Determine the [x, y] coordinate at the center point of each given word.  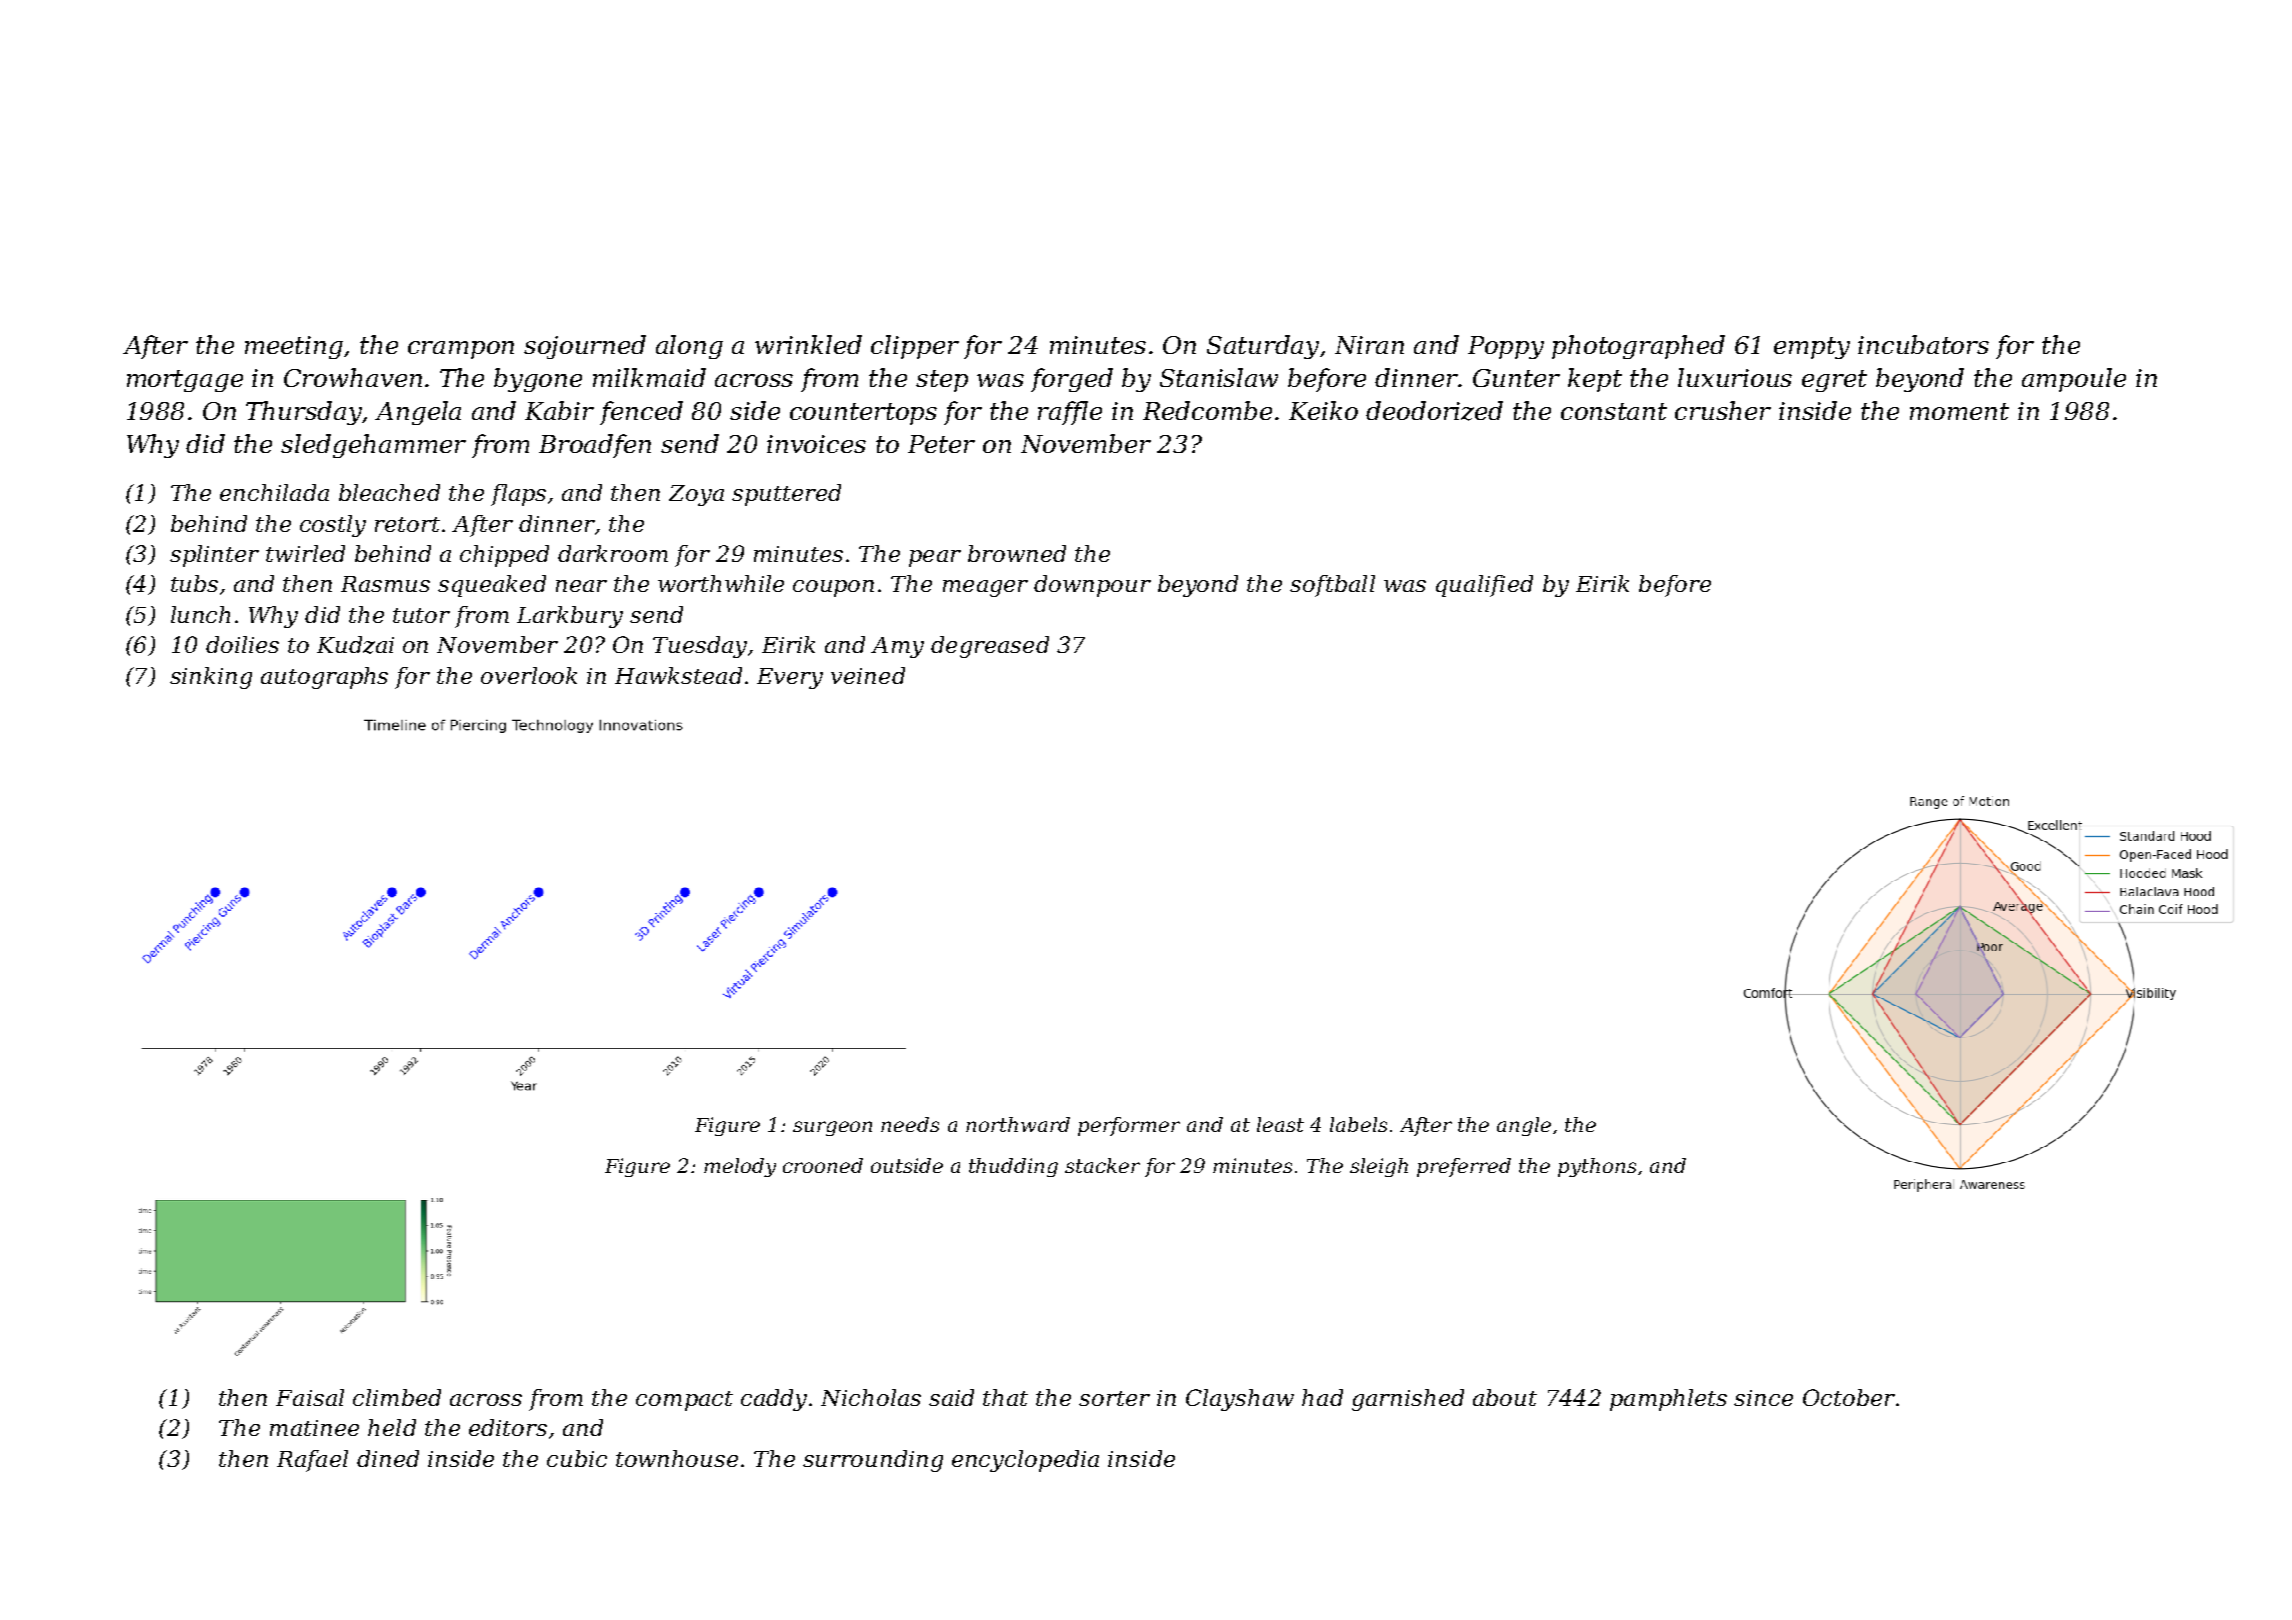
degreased [990, 647]
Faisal [310, 1397]
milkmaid [649, 377]
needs [910, 1124]
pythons [1597, 1167]
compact [684, 1401]
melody [740, 1167]
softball [1332, 586]
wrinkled [808, 344]
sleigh [1379, 1167]
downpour [1092, 586]
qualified [1484, 586]
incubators [1923, 344]
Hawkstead [678, 675]
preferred [1464, 1167]
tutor [421, 615]
